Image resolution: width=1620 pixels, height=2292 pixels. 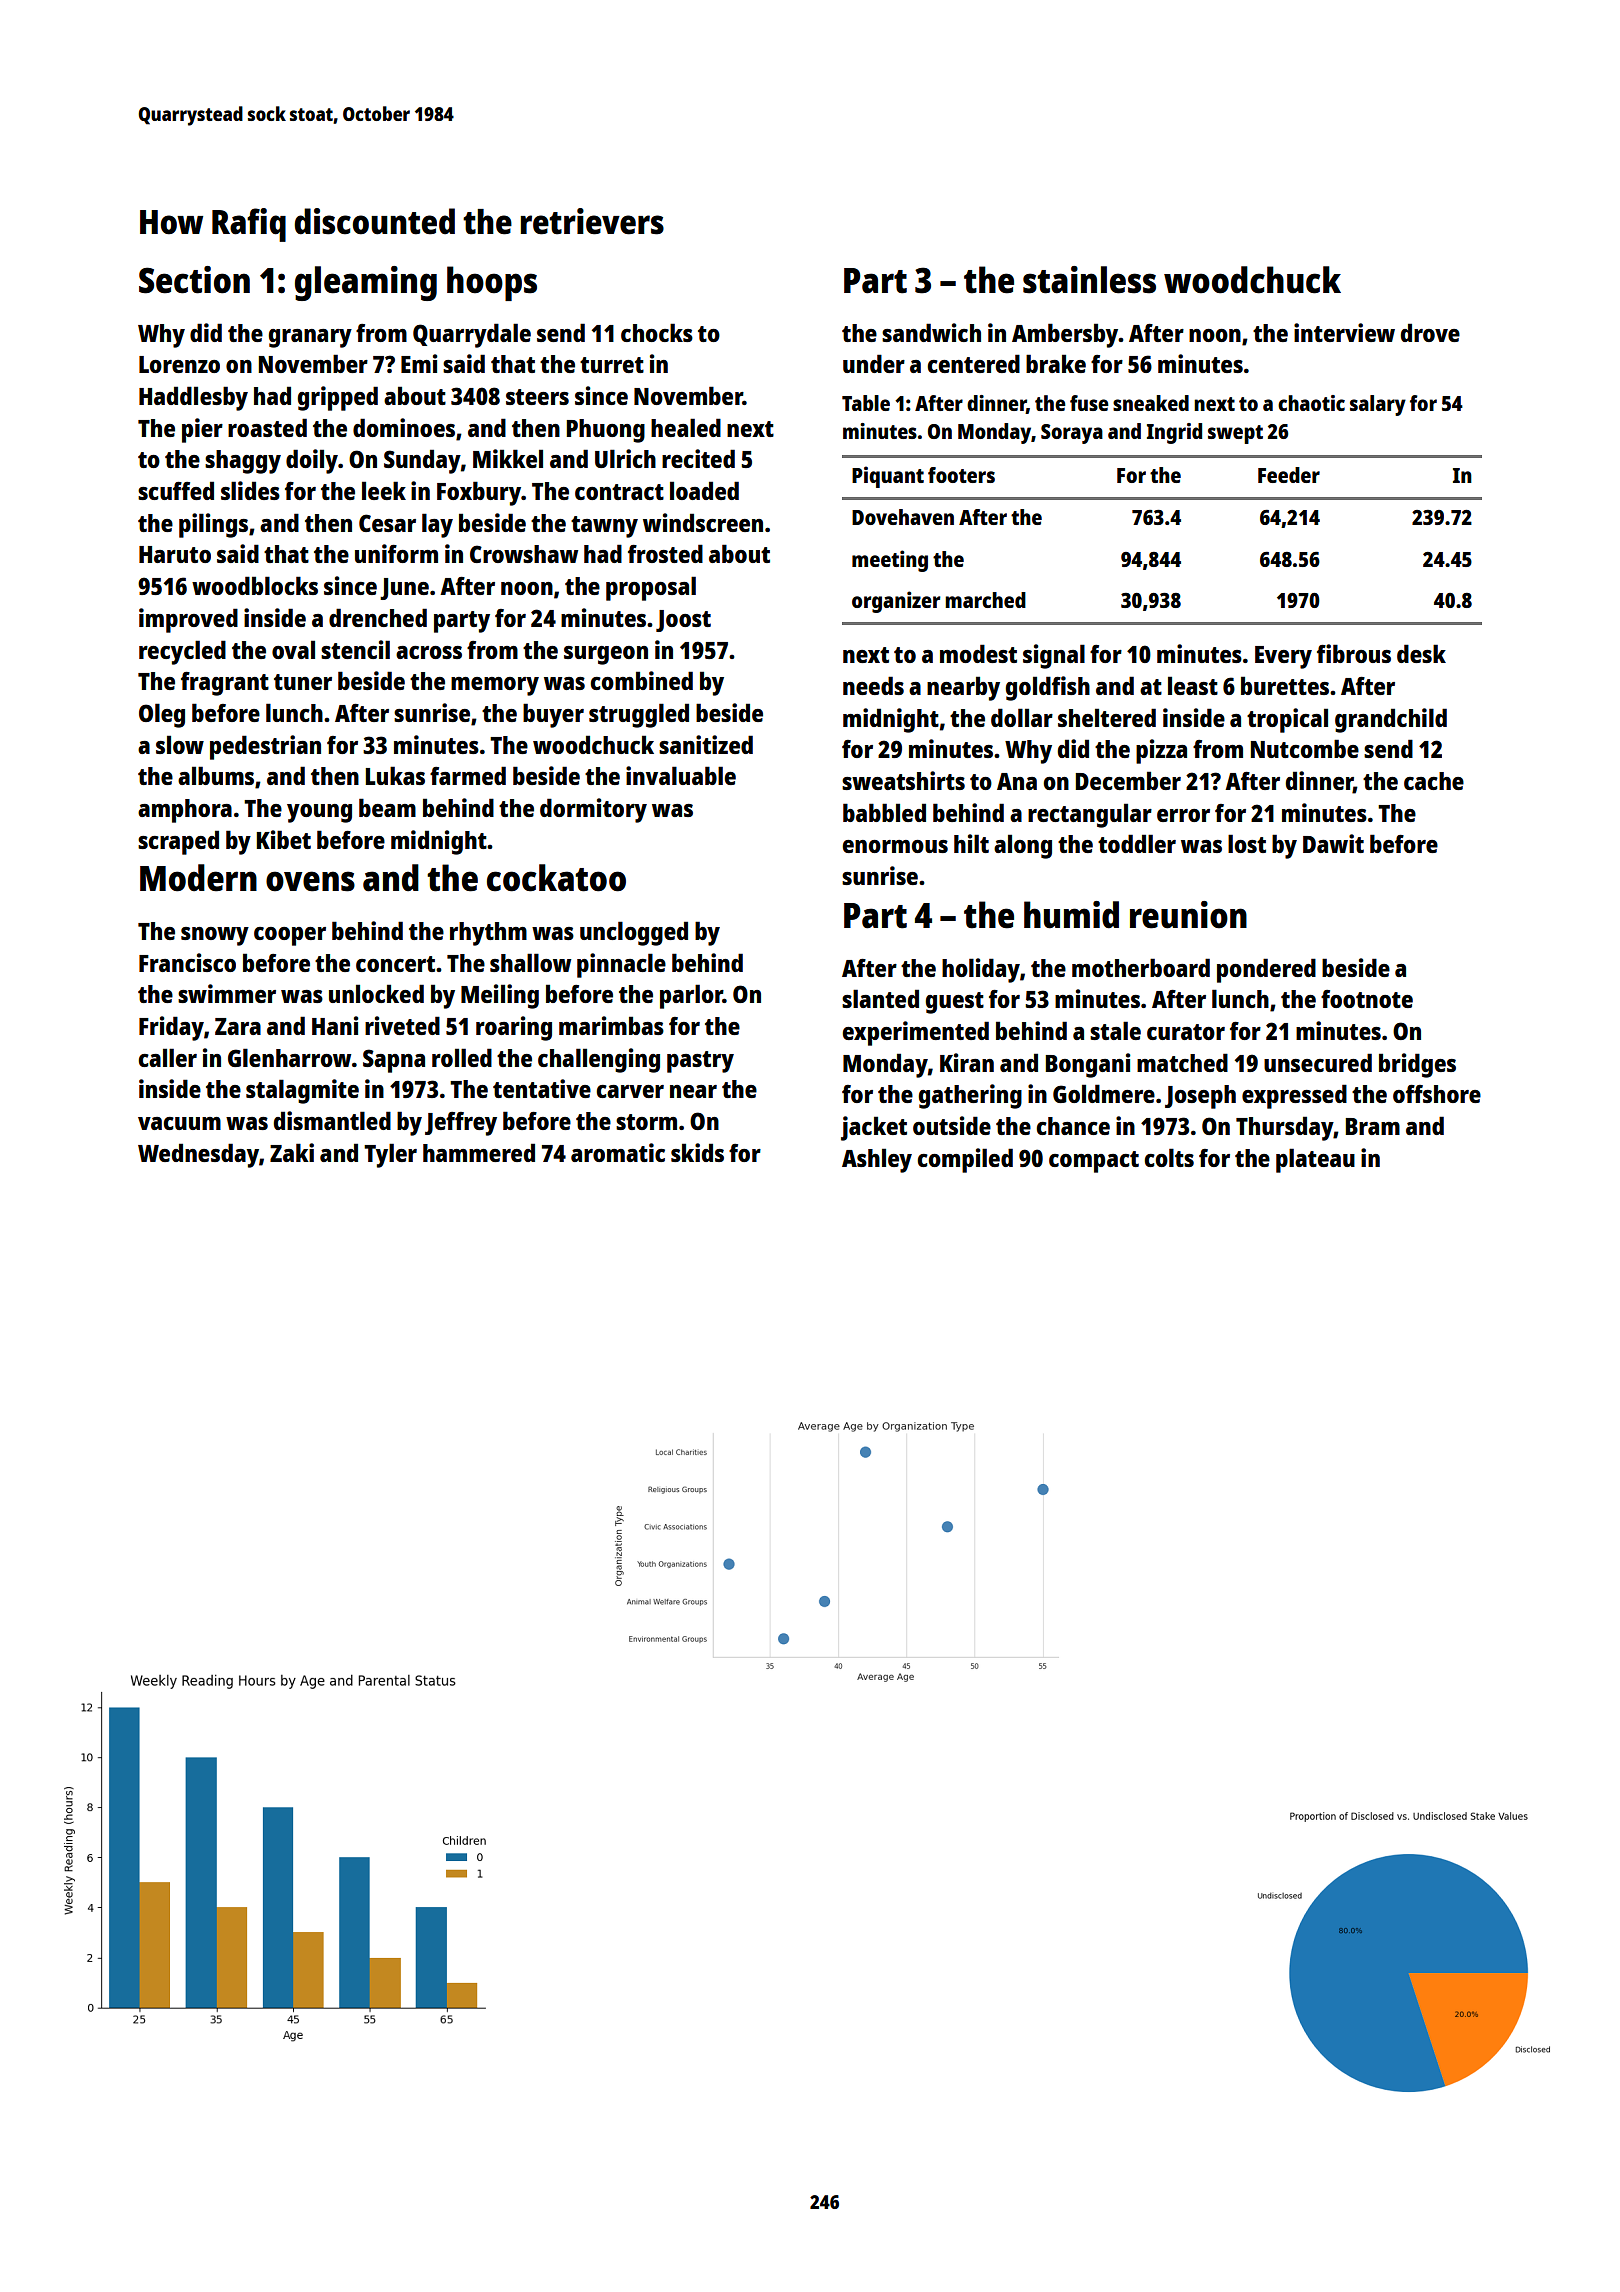 What do you see at coordinates (896, 602) in the page?
I see `organizer` at bounding box center [896, 602].
